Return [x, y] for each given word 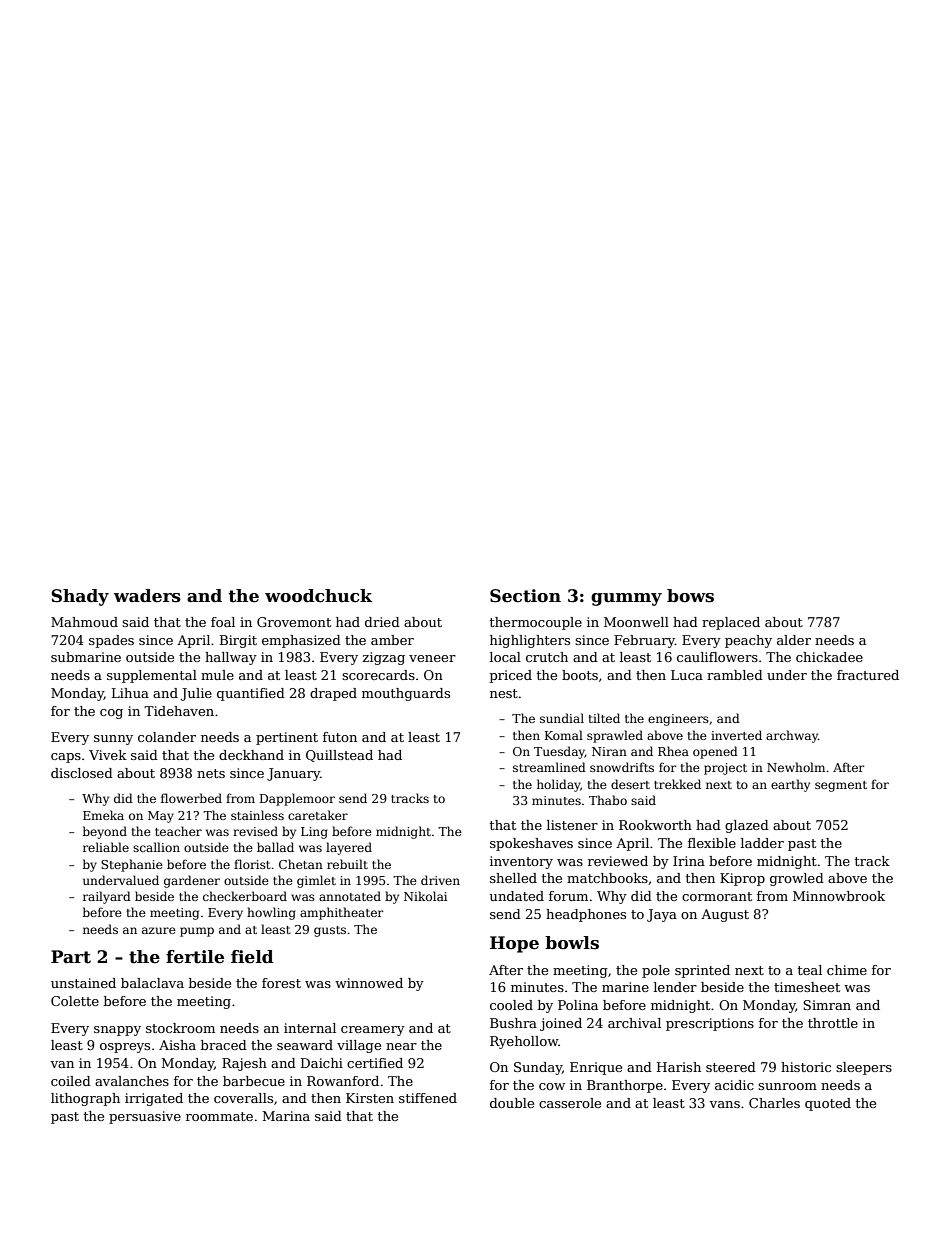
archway [792, 736]
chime [847, 970]
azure [159, 930]
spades [111, 641]
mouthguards [406, 694]
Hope [514, 944]
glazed [747, 826]
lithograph [85, 1099]
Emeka [103, 815]
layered [349, 848]
